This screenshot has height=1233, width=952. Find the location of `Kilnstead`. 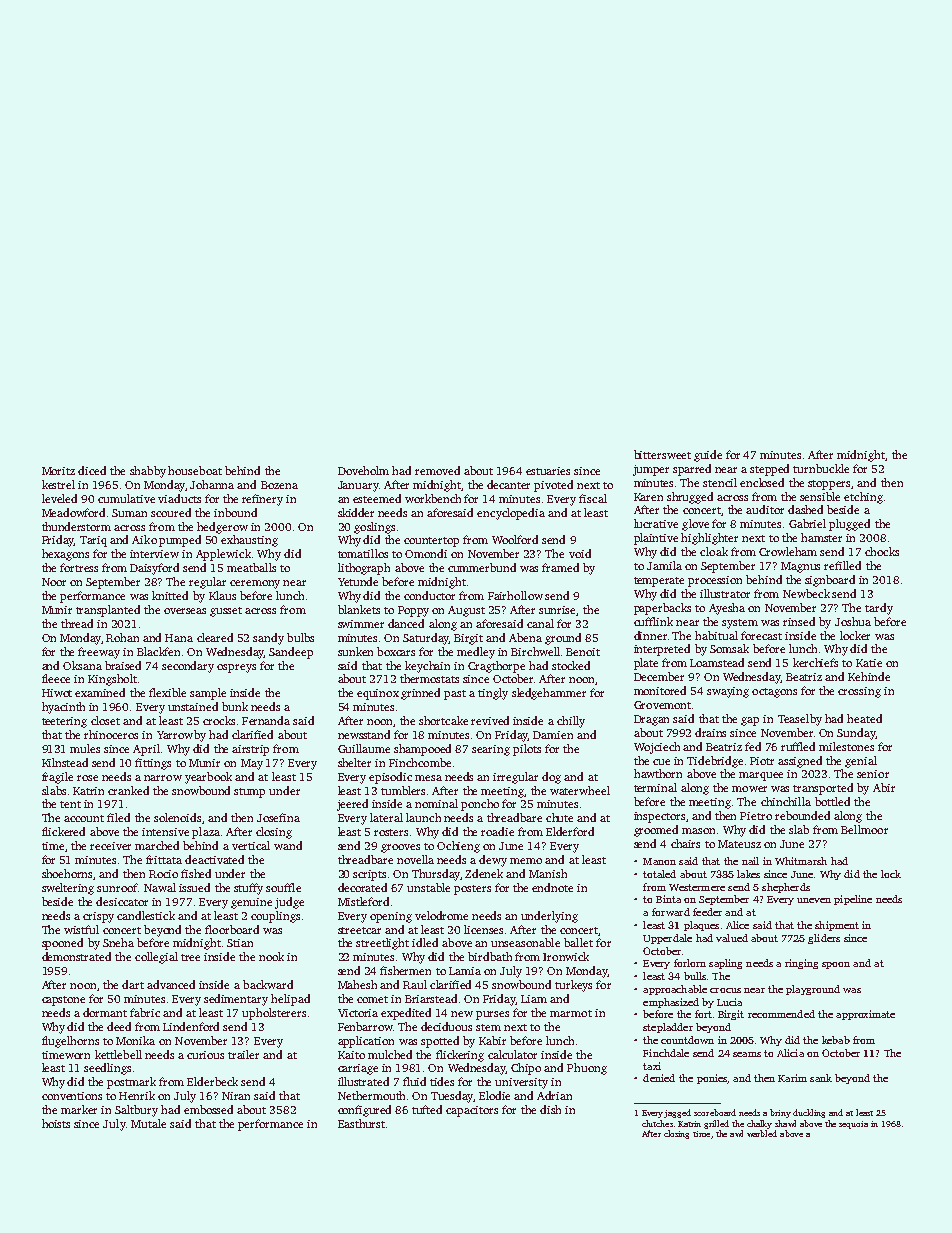

Kilnstead is located at coordinates (65, 762).
